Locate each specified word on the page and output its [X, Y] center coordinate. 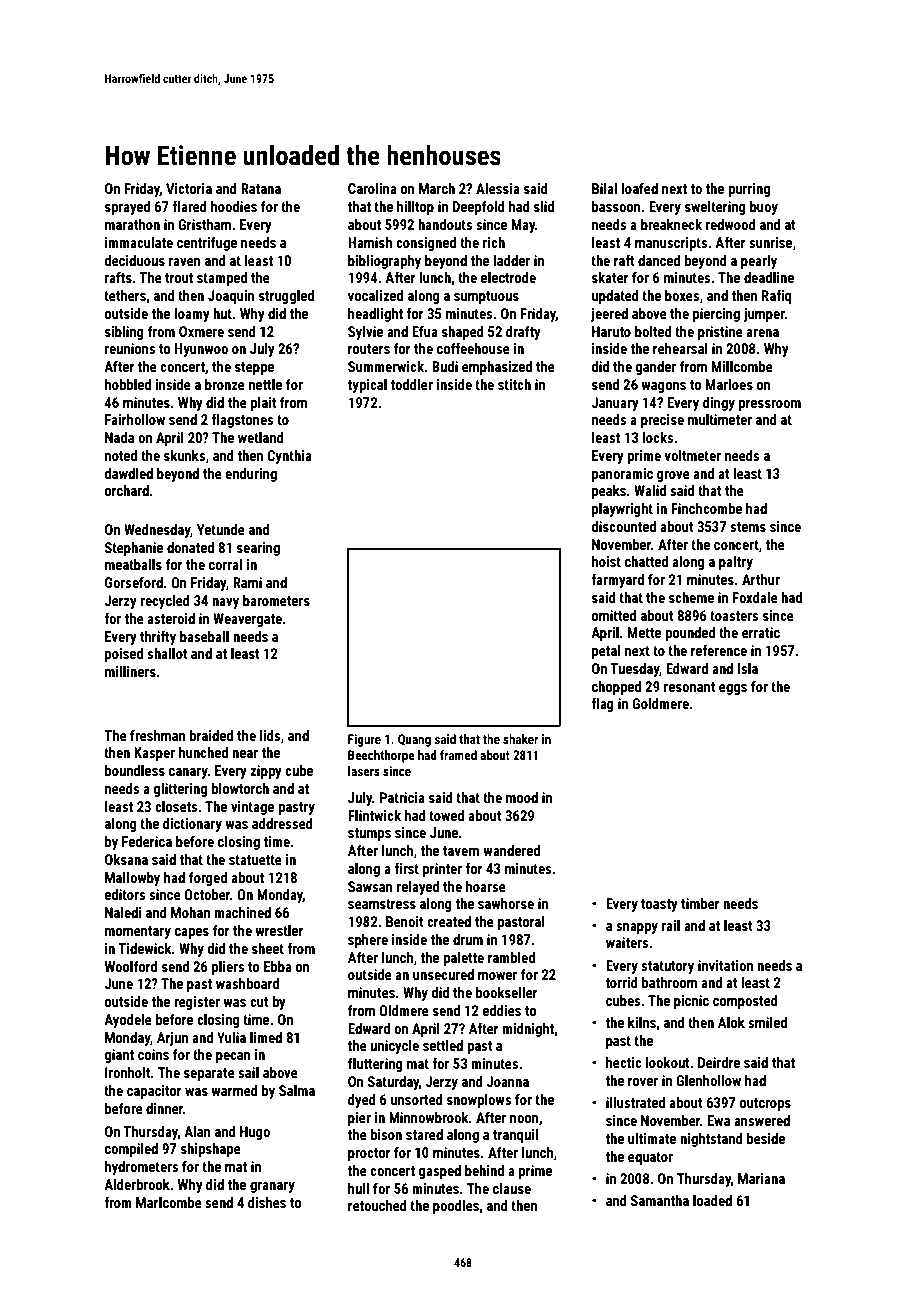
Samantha [660, 1200]
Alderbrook [137, 1184]
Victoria [189, 188]
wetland [261, 437]
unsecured [443, 974]
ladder [512, 260]
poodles [456, 1207]
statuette [255, 860]
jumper [764, 315]
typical [367, 386]
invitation [725, 965]
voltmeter [692, 455]
